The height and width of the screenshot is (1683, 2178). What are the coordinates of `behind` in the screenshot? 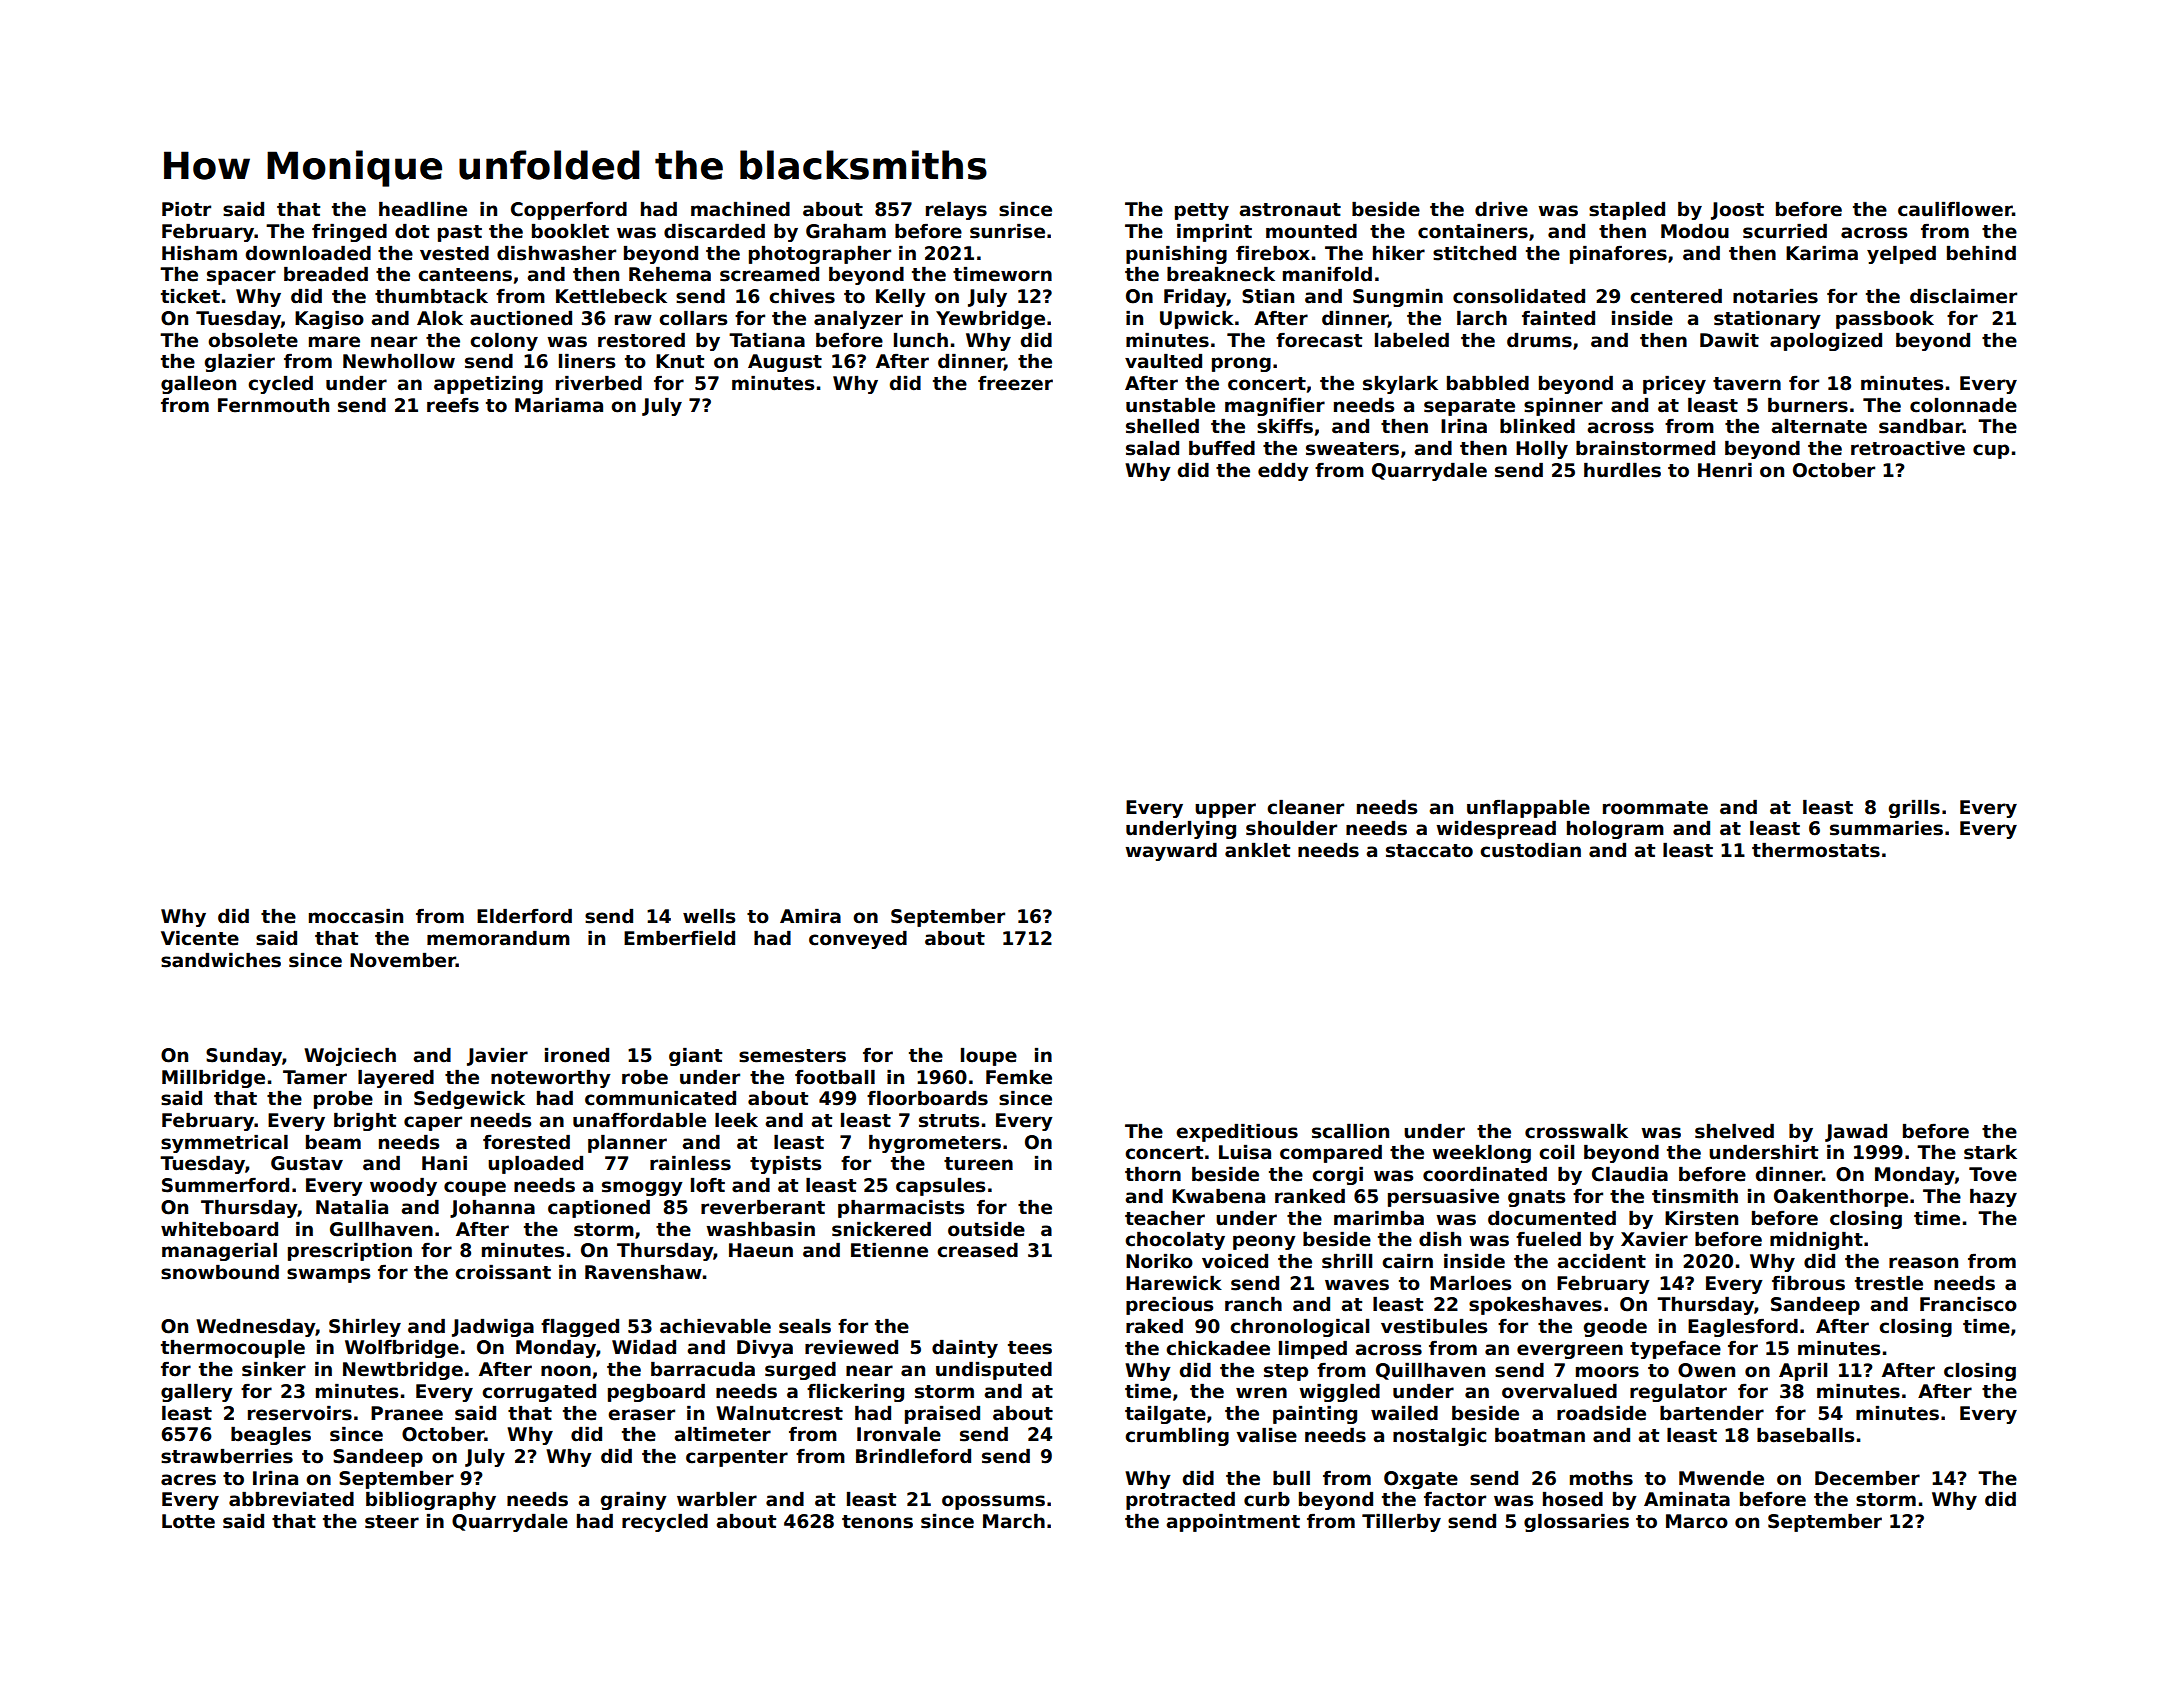 It's located at (1981, 253).
